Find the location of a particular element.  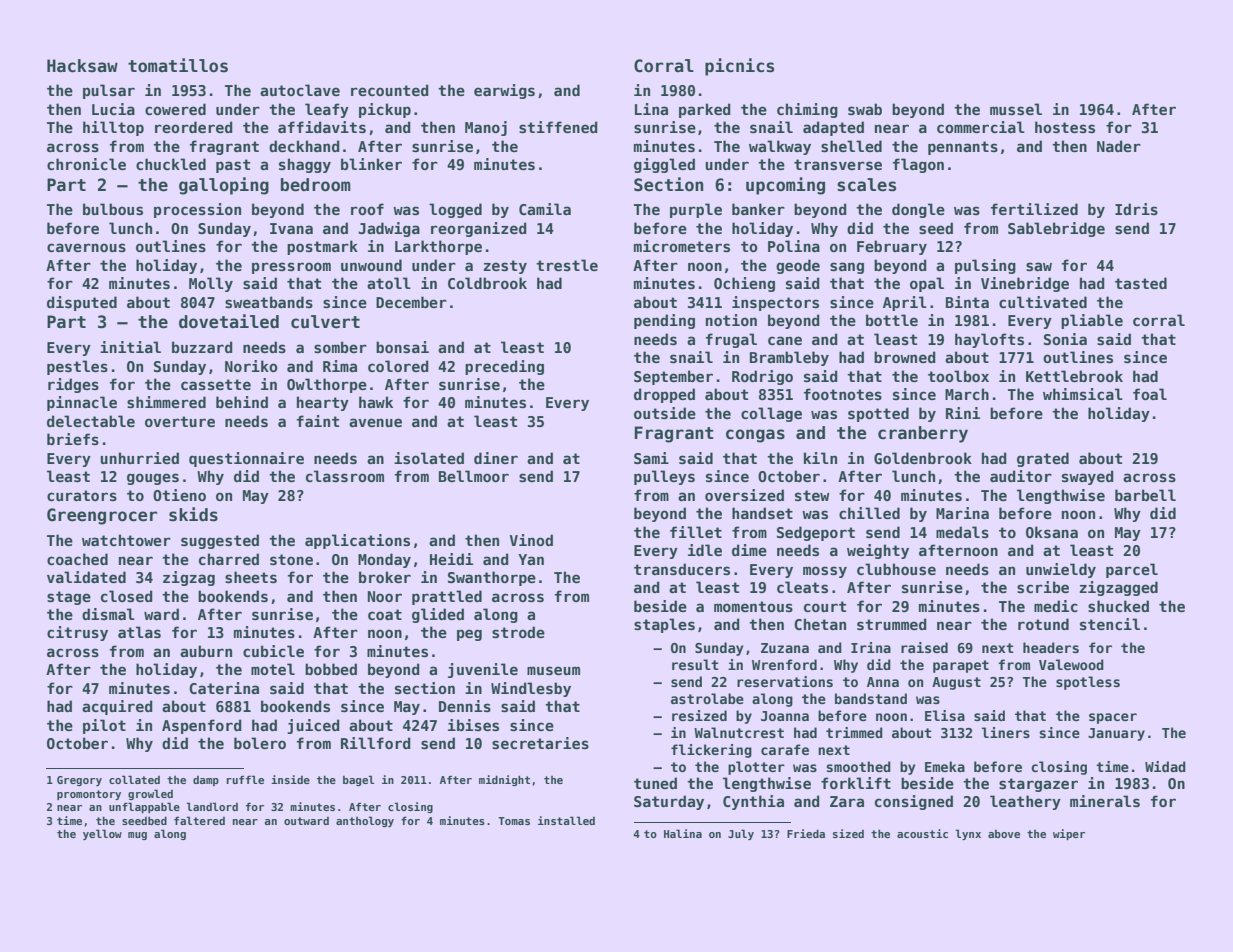

wiper is located at coordinates (1069, 834).
